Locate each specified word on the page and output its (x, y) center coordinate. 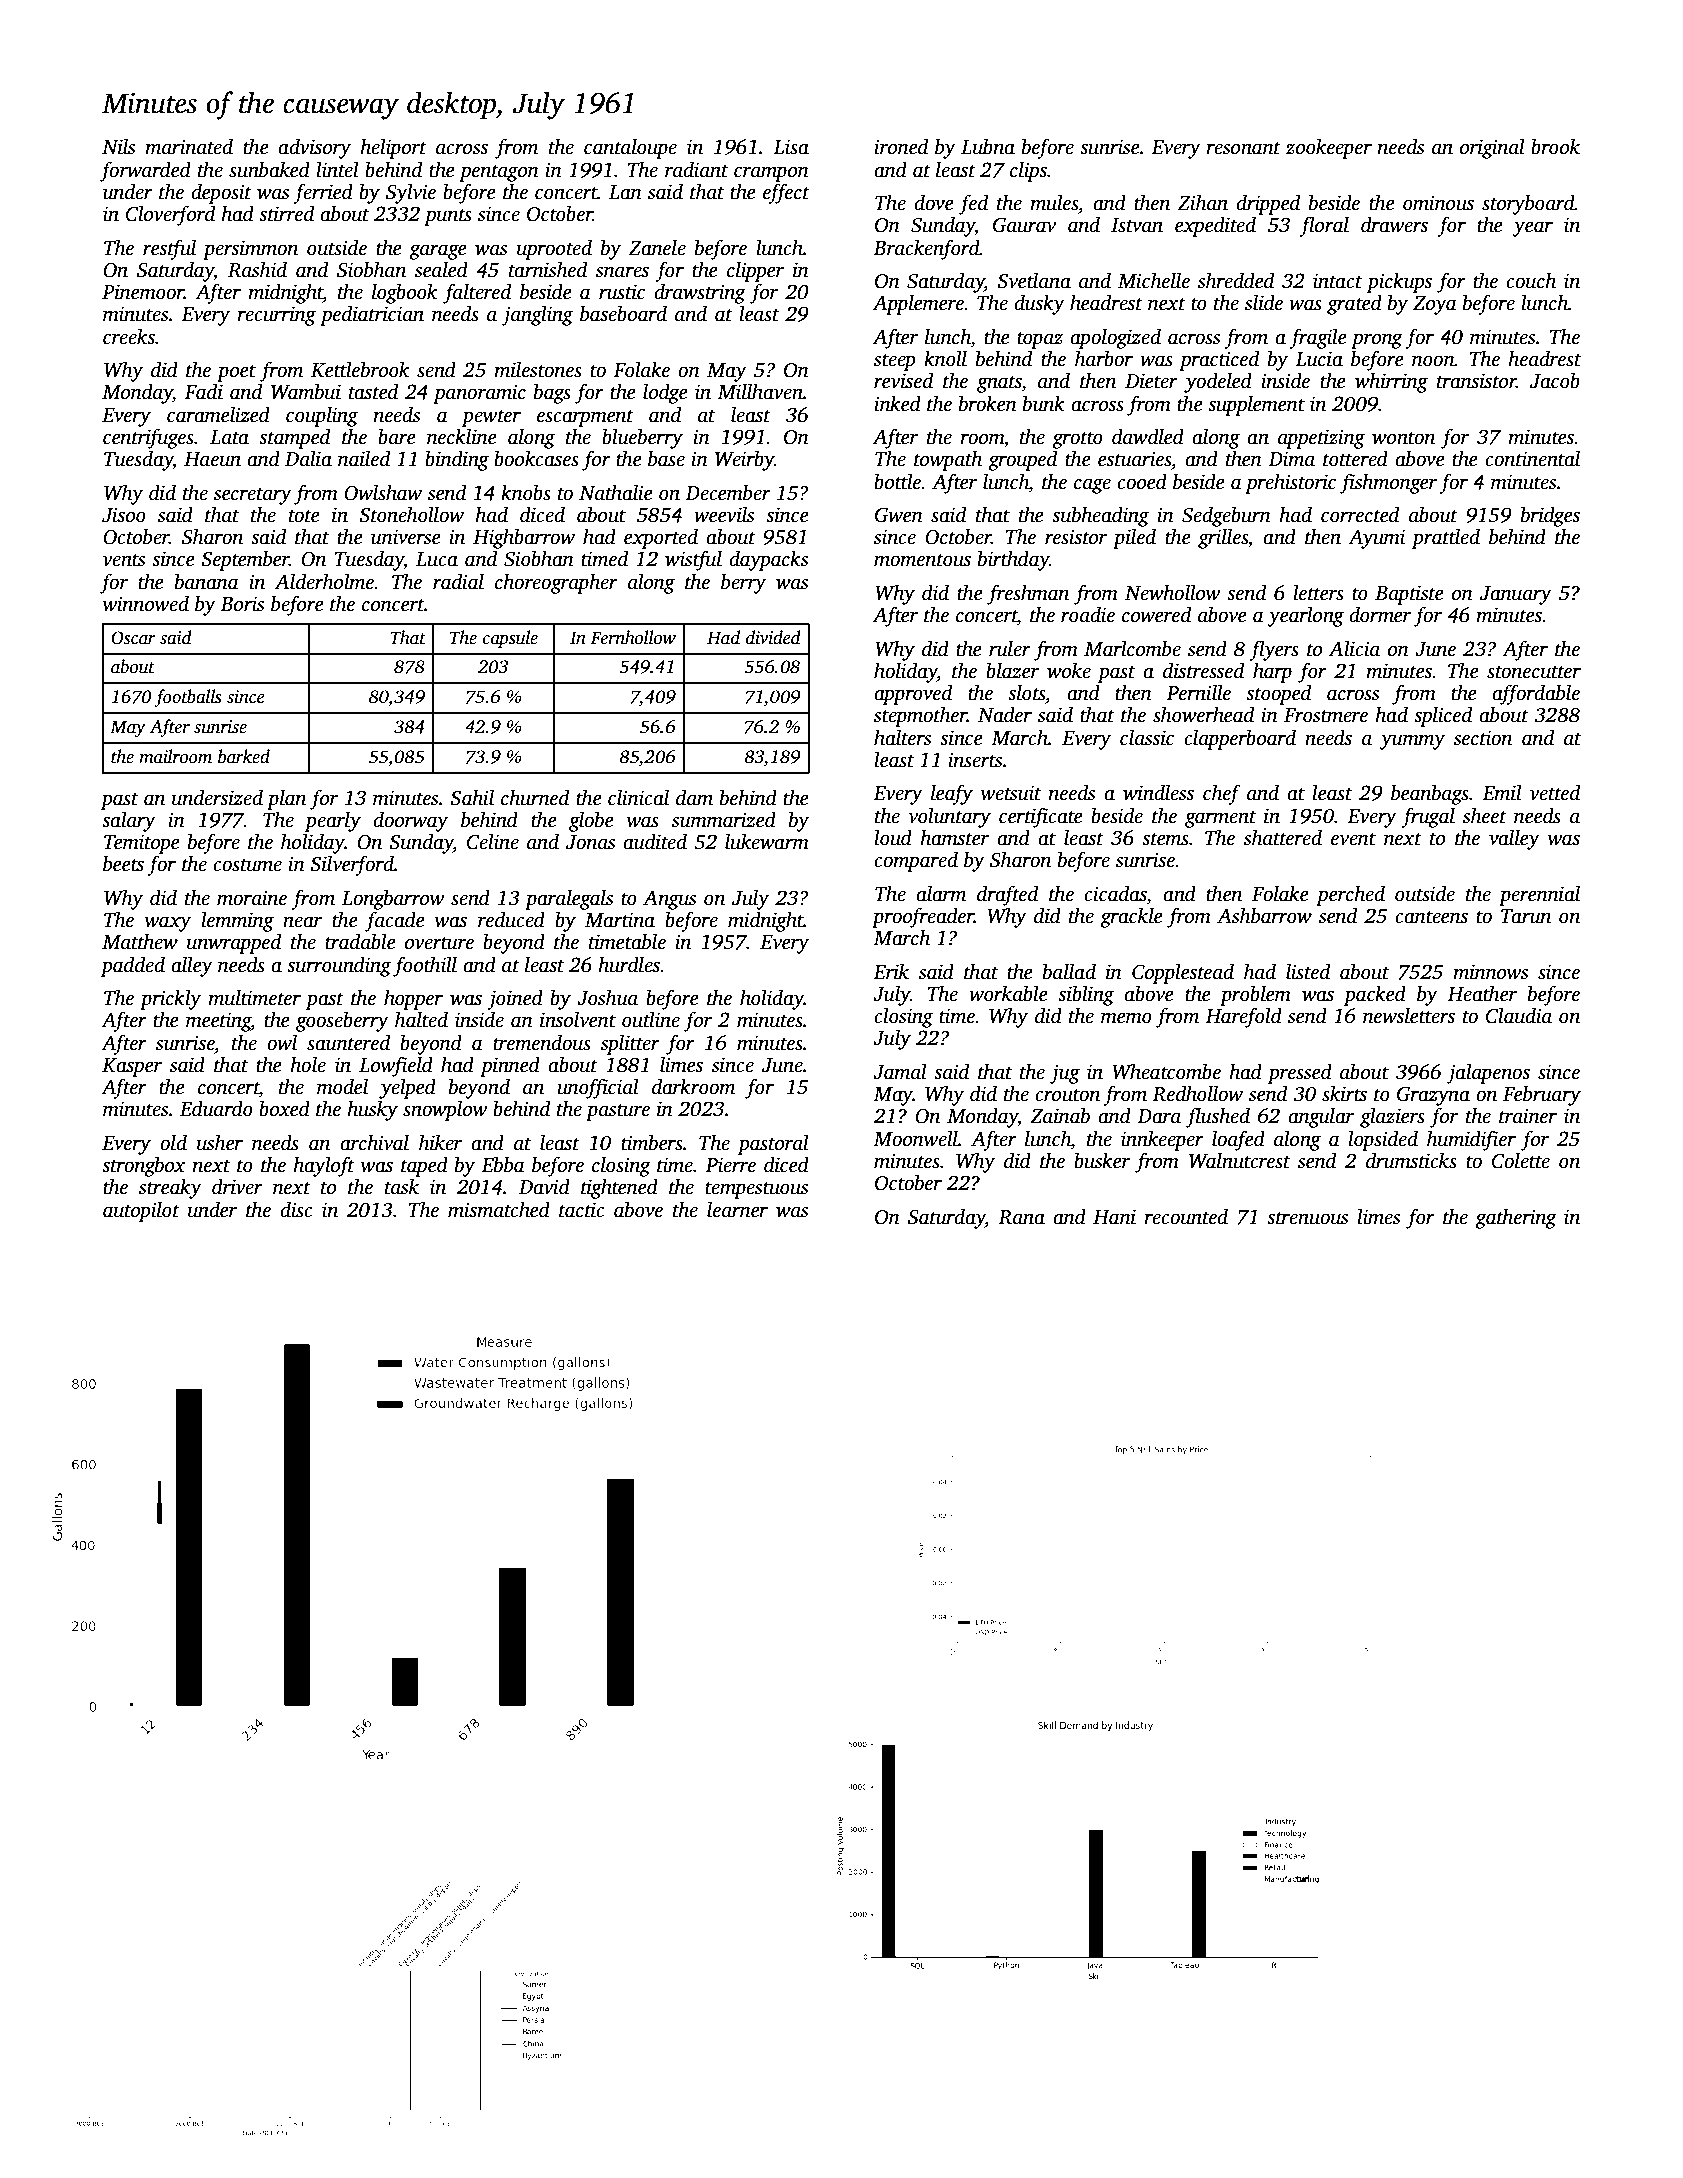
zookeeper (1329, 148)
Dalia (308, 458)
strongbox (144, 1166)
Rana (1021, 1217)
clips (1028, 171)
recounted (1186, 1216)
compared (916, 861)
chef (1222, 794)
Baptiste (1409, 595)
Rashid (257, 269)
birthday (1014, 560)
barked (244, 756)
